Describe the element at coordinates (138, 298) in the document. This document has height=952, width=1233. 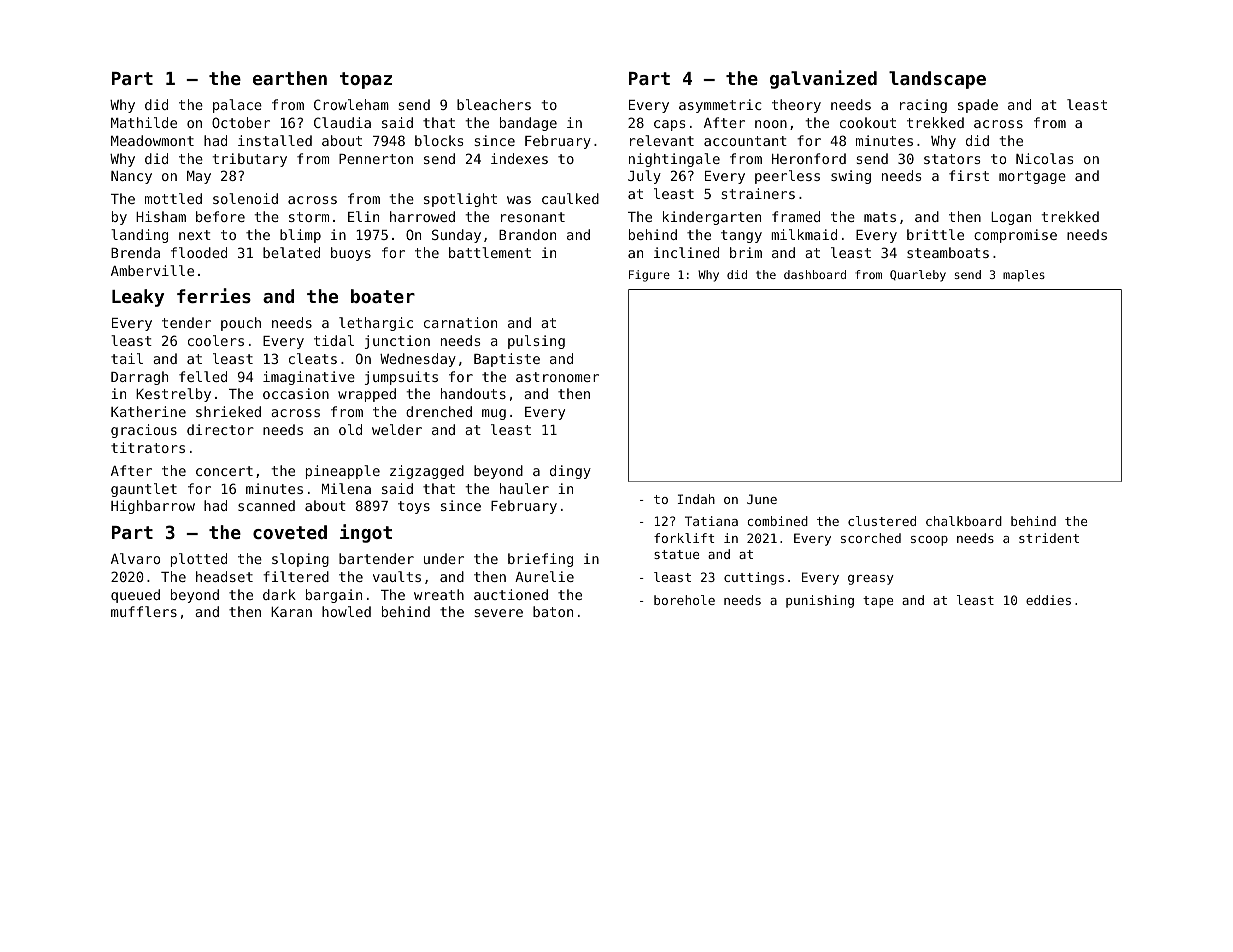
I see `Leaky` at that location.
